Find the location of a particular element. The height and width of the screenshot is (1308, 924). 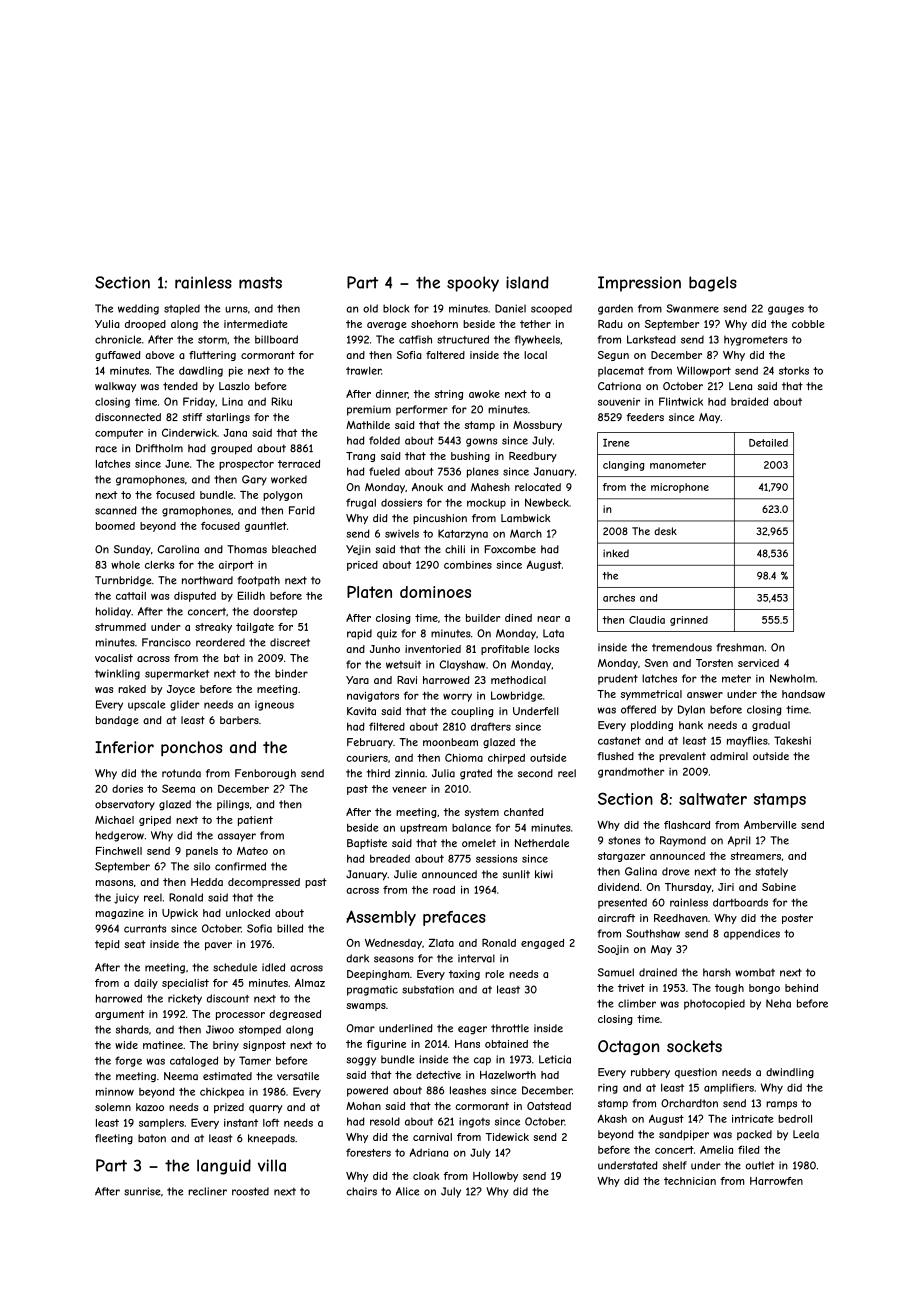

computer is located at coordinates (119, 434).
